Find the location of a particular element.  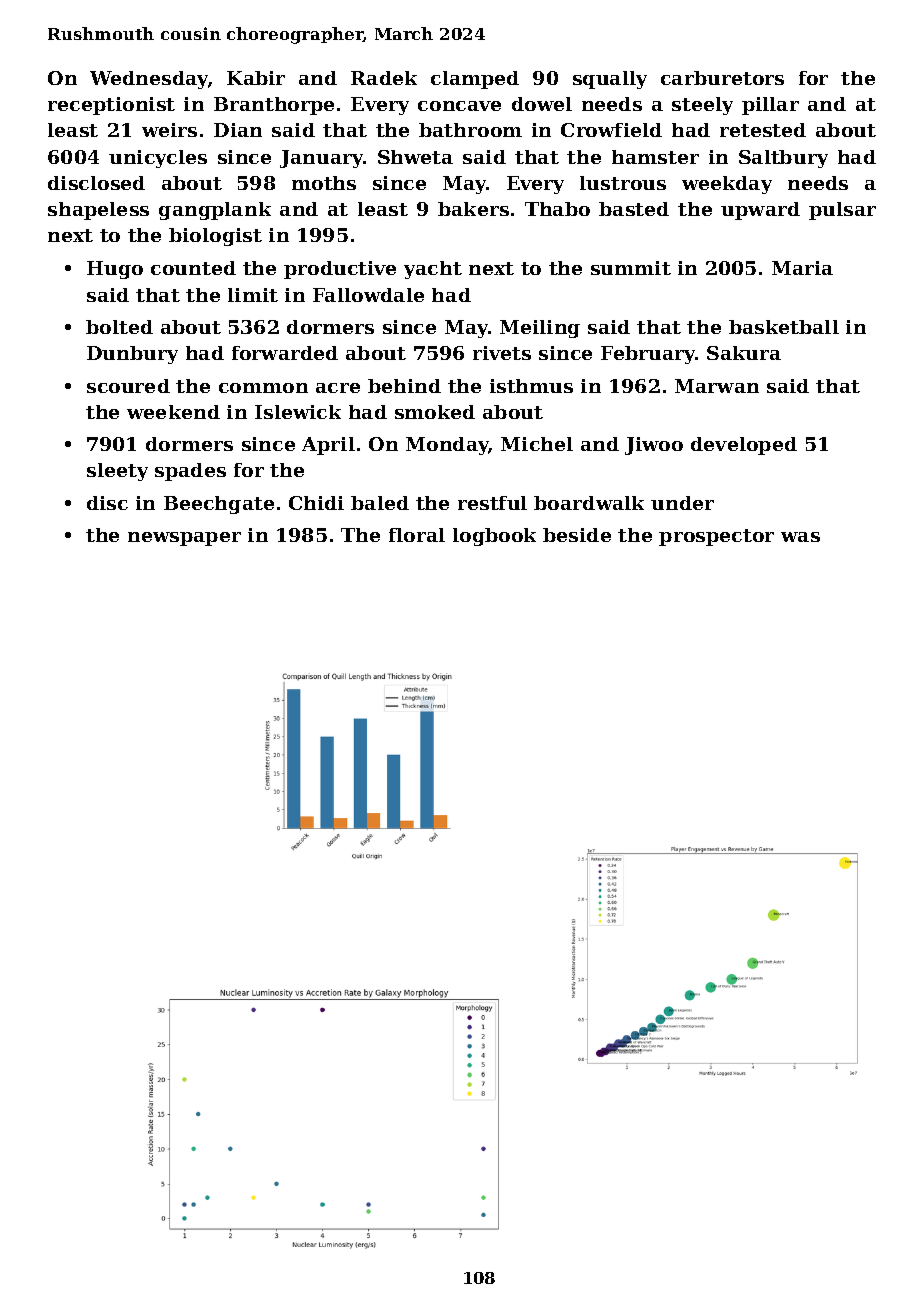

Fallowdale is located at coordinates (368, 295).
